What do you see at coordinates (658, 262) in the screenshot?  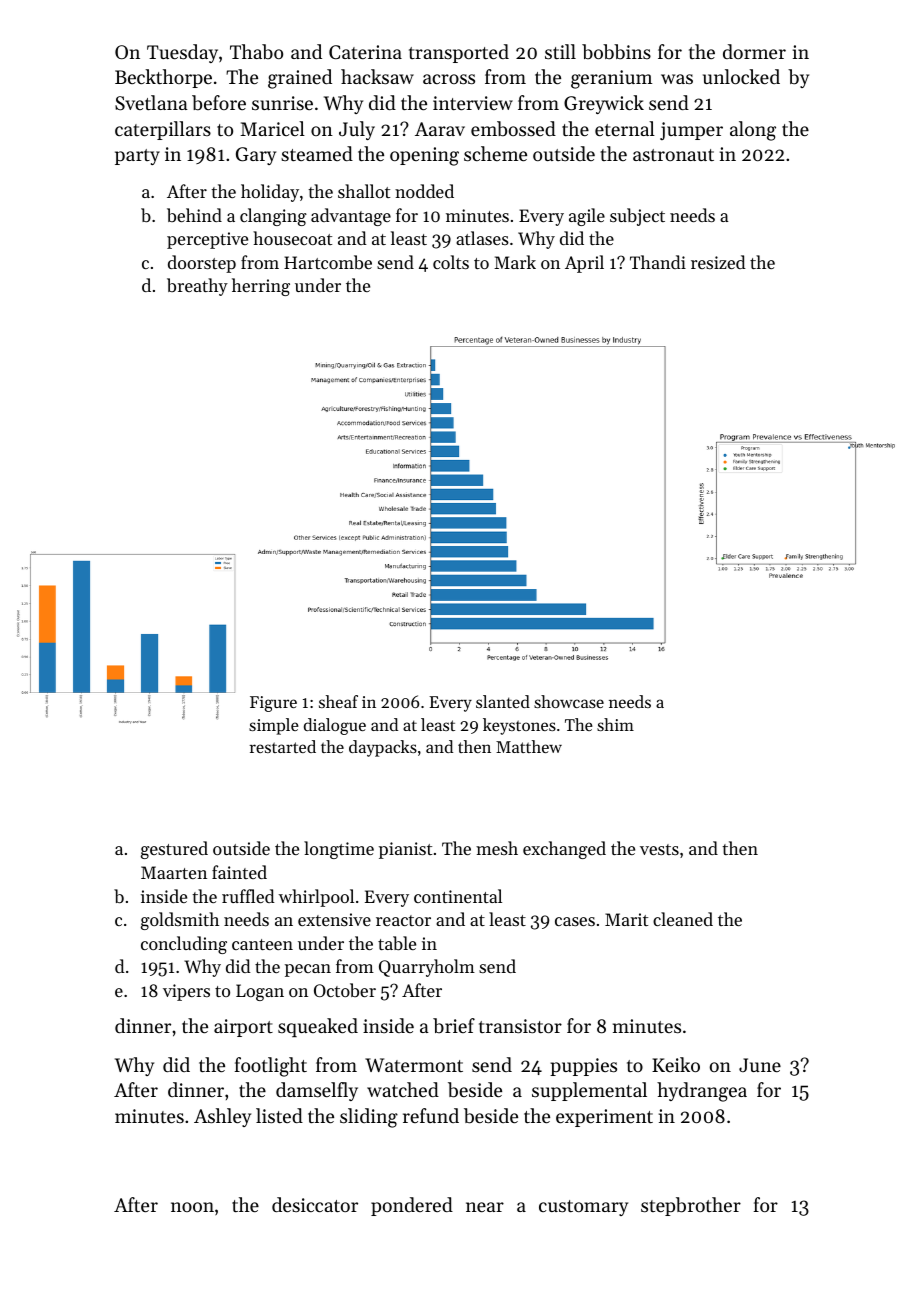 I see `Thandi` at bounding box center [658, 262].
